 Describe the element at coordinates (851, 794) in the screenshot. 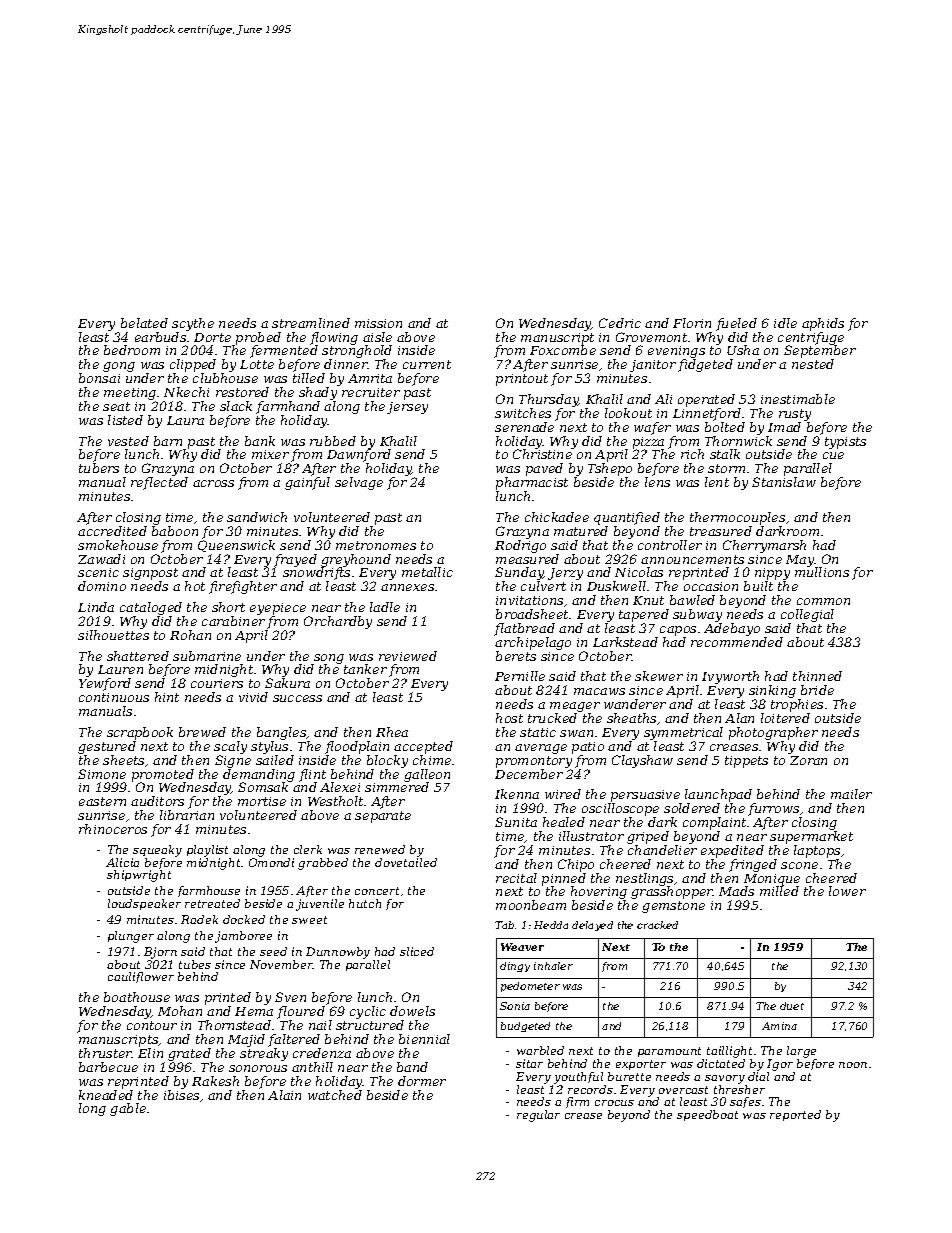

I see `mailer` at that location.
